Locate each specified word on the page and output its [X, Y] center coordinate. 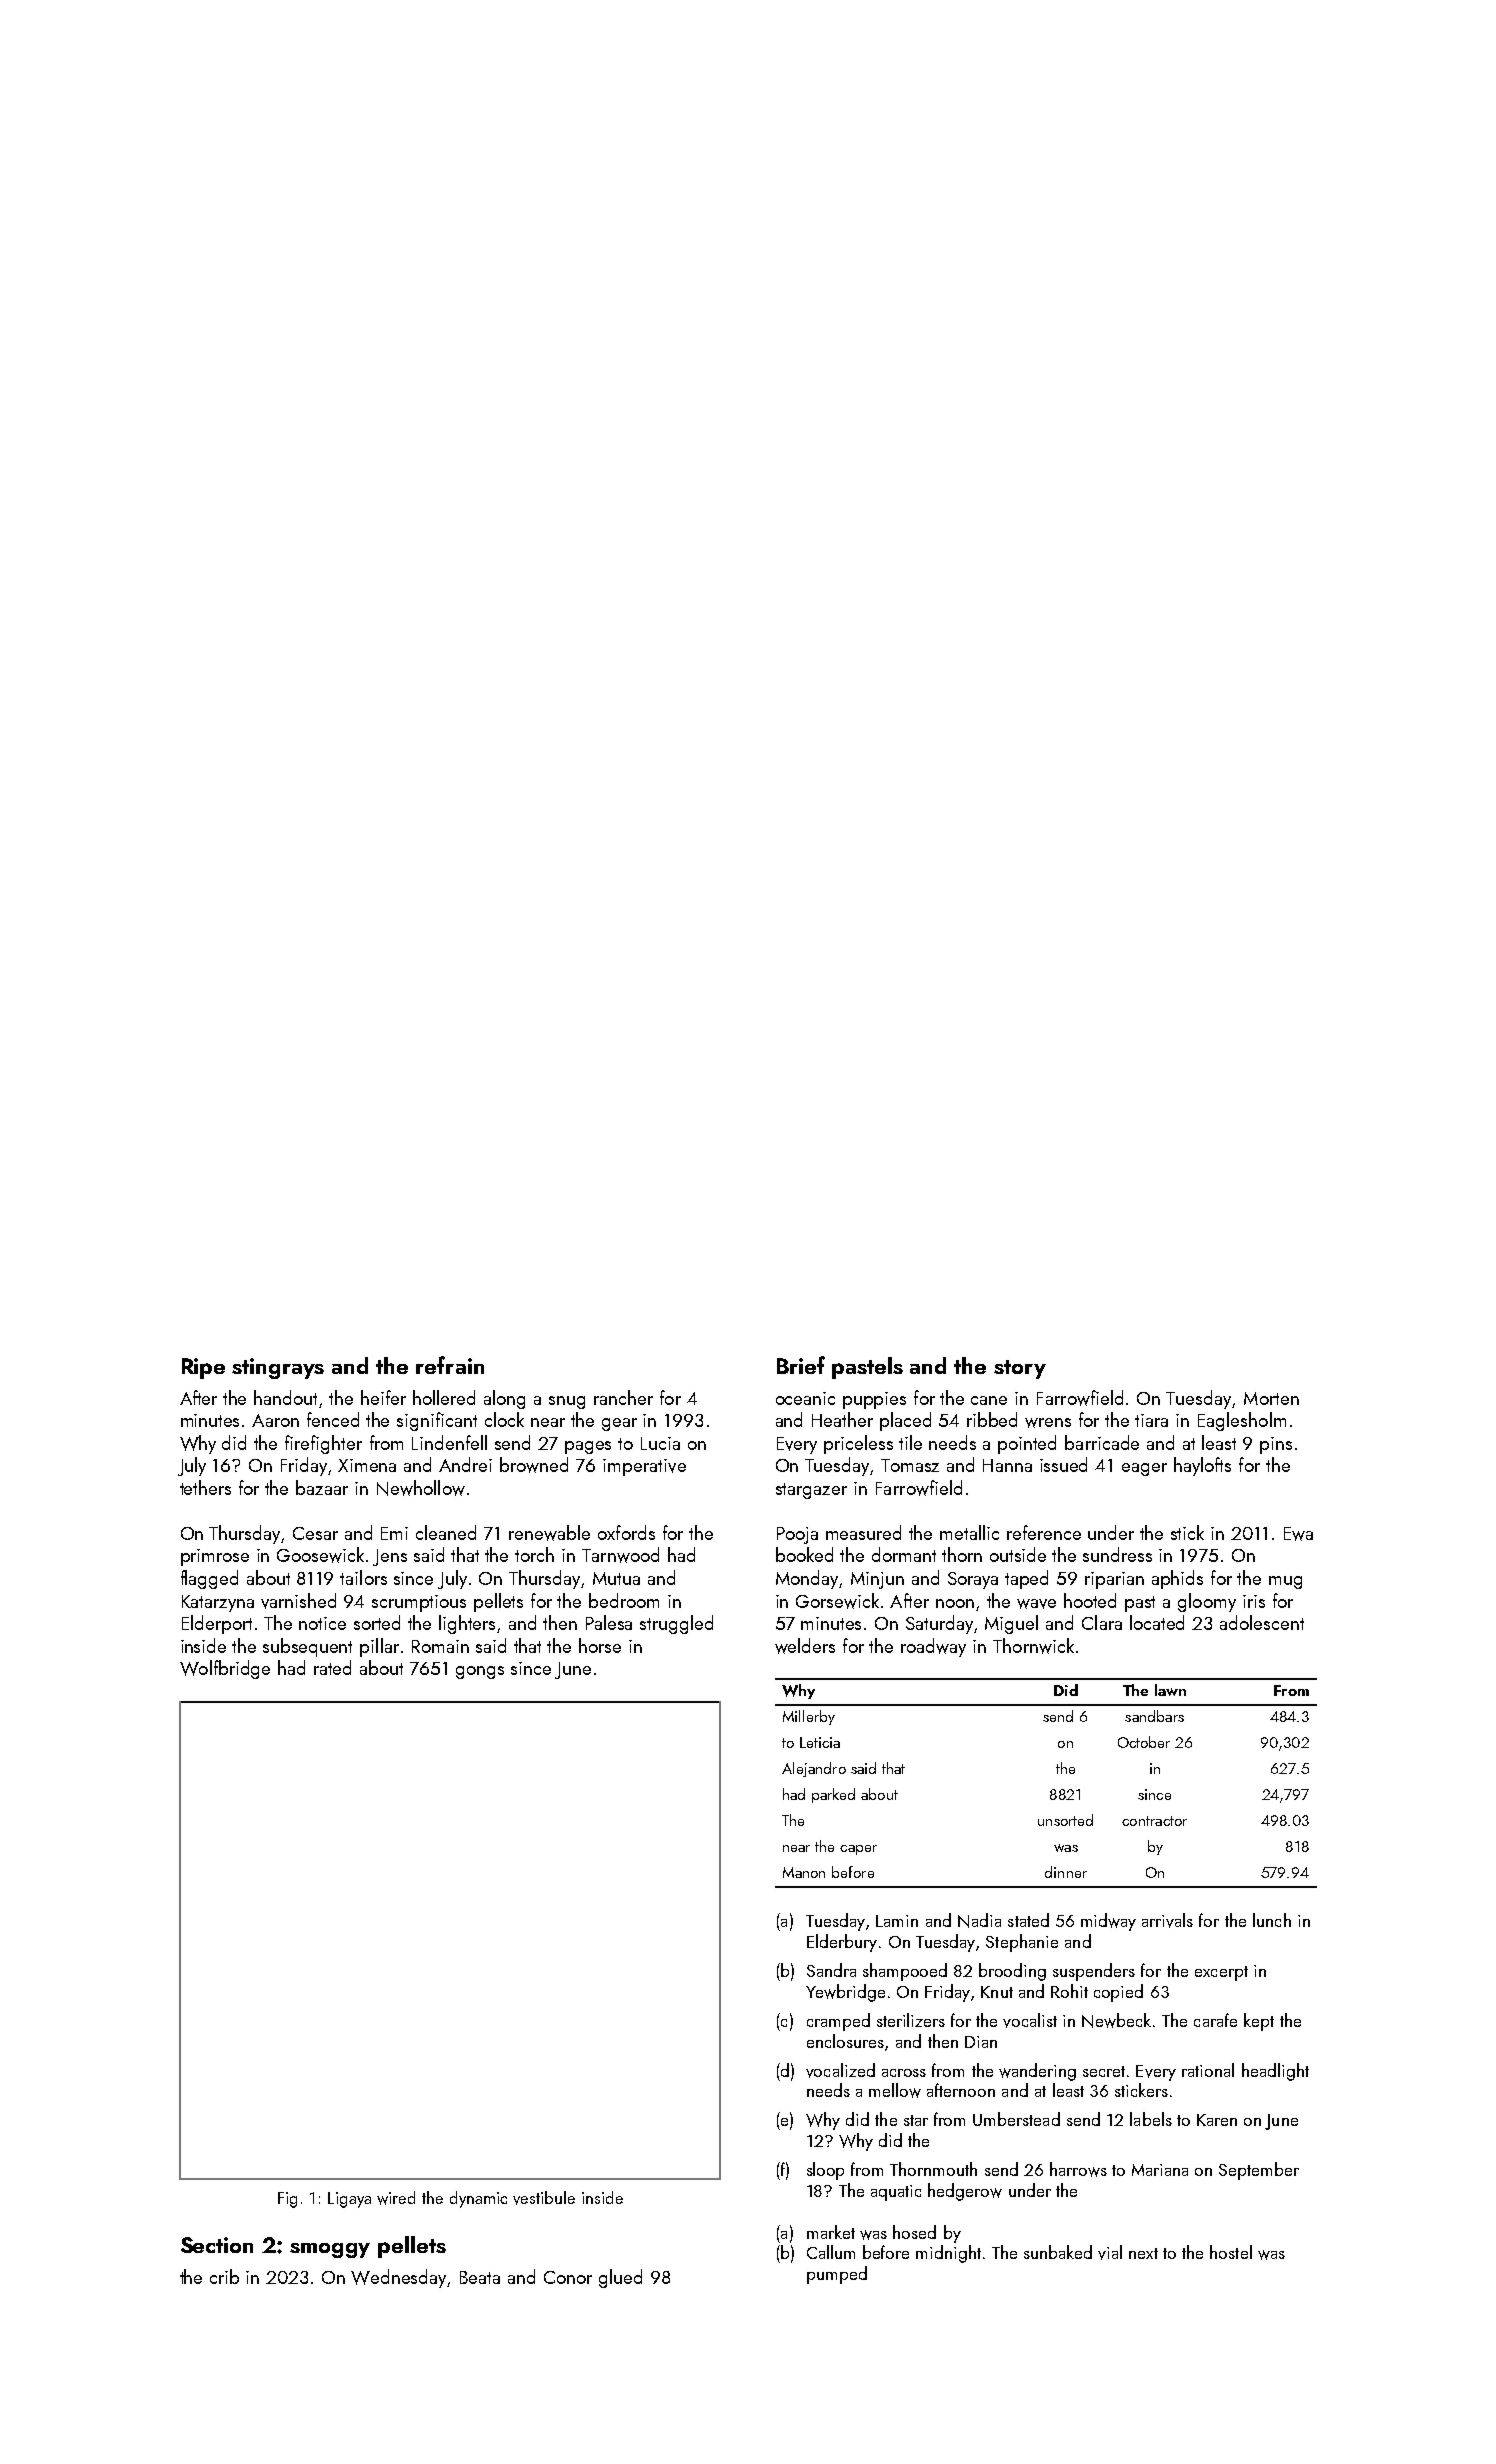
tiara [1151, 1420]
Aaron [275, 1420]
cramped [838, 2022]
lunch [1272, 1920]
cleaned [446, 1532]
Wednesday [399, 2278]
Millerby [809, 1717]
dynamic [478, 2199]
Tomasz [910, 1465]
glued [620, 2278]
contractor [1154, 1821]
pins [1276, 1445]
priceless [858, 1444]
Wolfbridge [225, 1669]
